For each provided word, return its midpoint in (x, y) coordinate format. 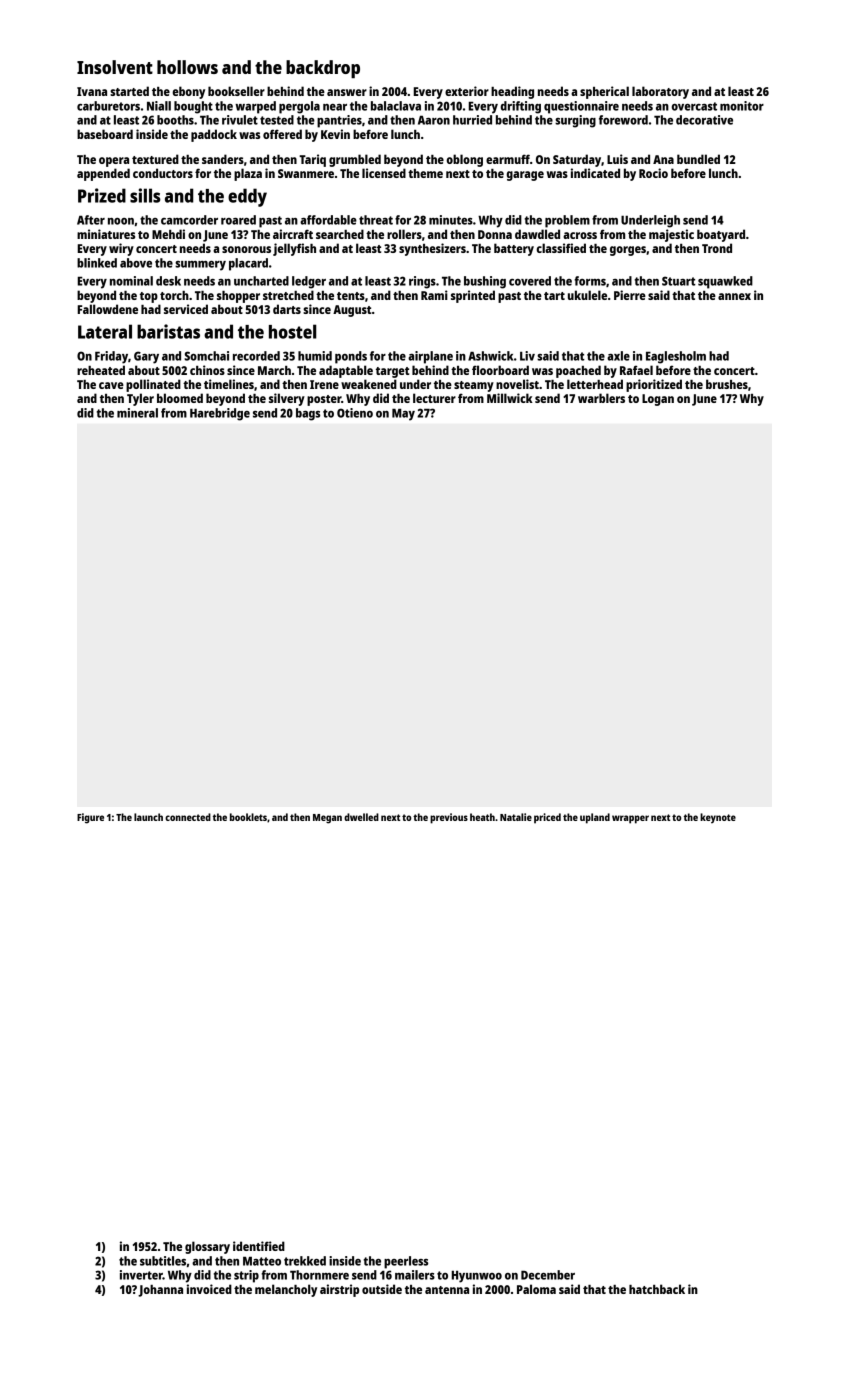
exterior (467, 91)
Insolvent (115, 67)
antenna (447, 1290)
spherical (604, 92)
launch (148, 817)
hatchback (657, 1289)
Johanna (160, 1291)
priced (547, 818)
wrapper (630, 819)
